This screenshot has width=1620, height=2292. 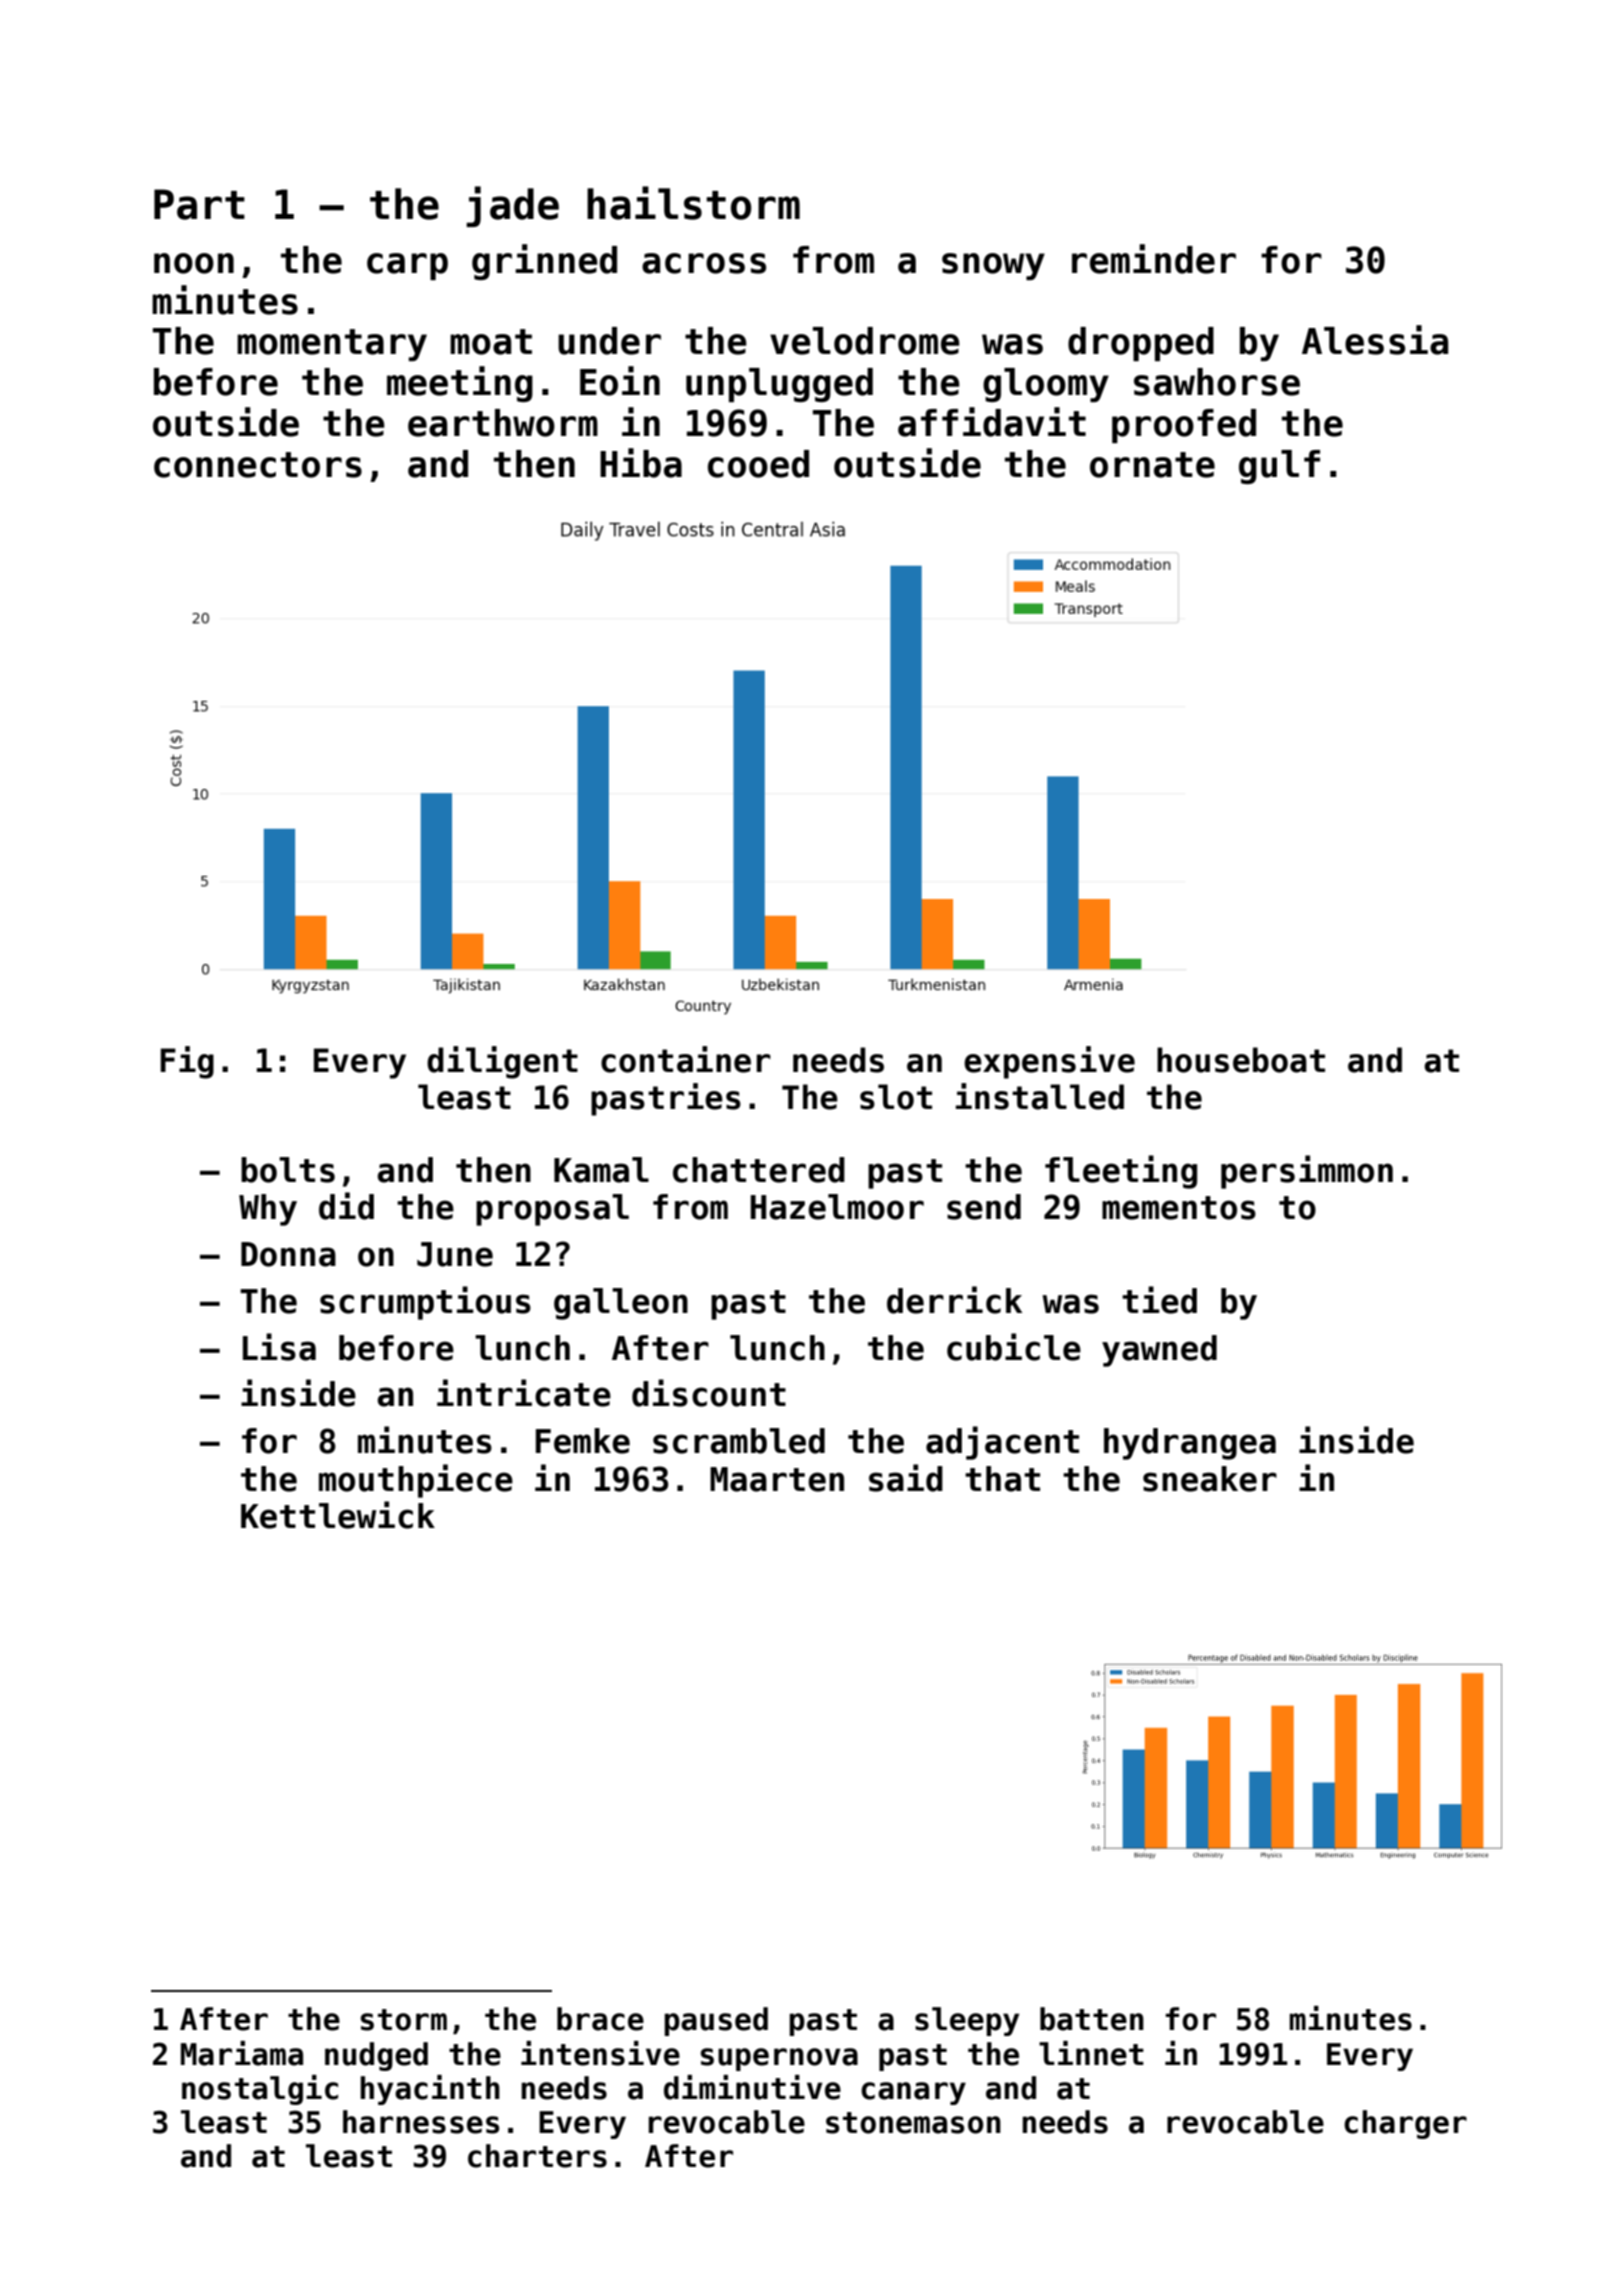 I want to click on bolts, so click(x=288, y=1170).
